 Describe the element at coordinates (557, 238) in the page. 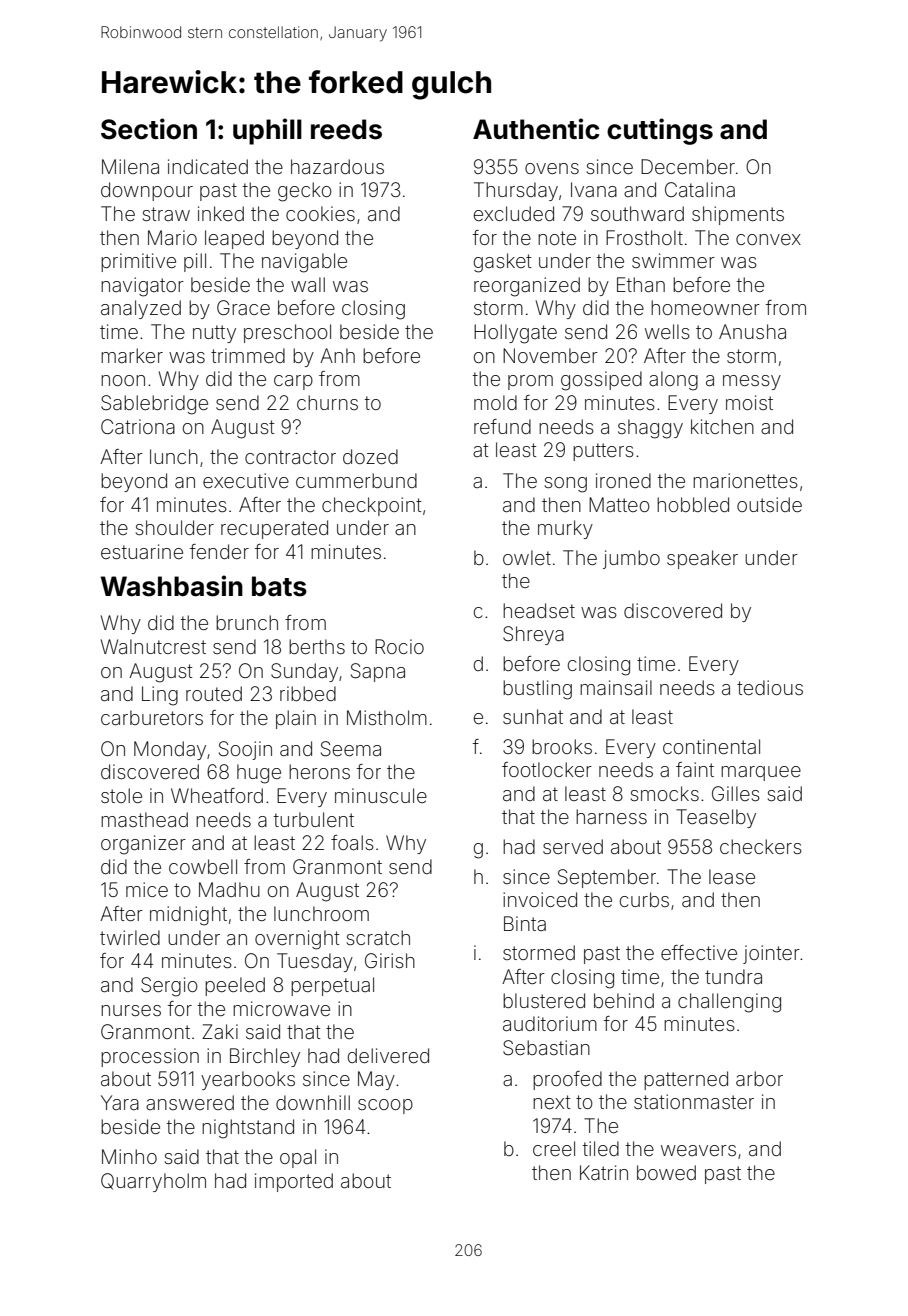

I see `note` at that location.
